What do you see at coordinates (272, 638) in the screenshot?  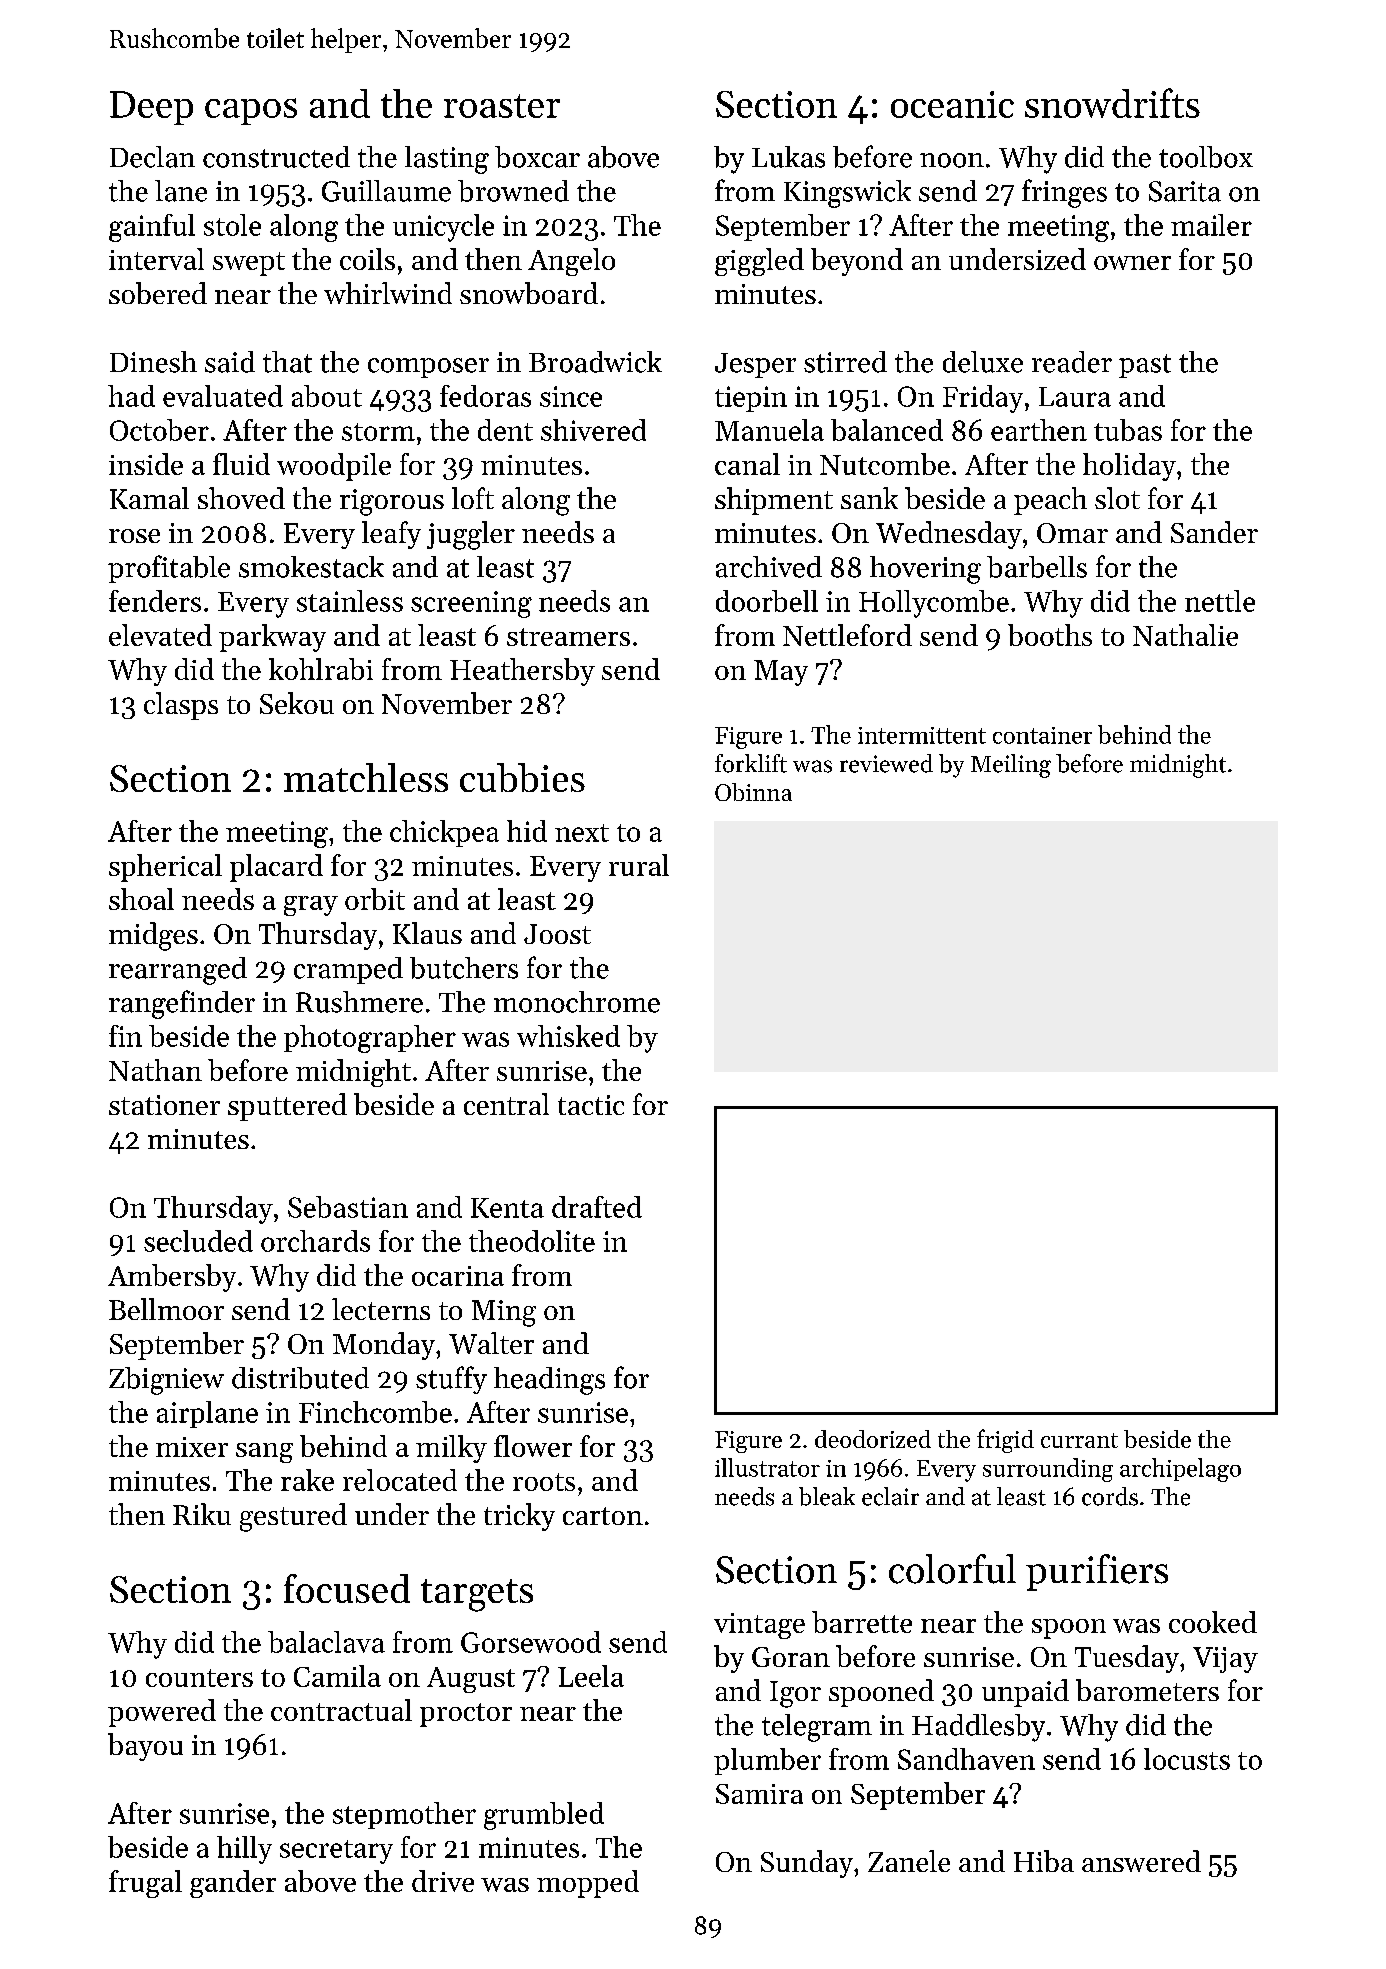 I see `parkway` at bounding box center [272, 638].
